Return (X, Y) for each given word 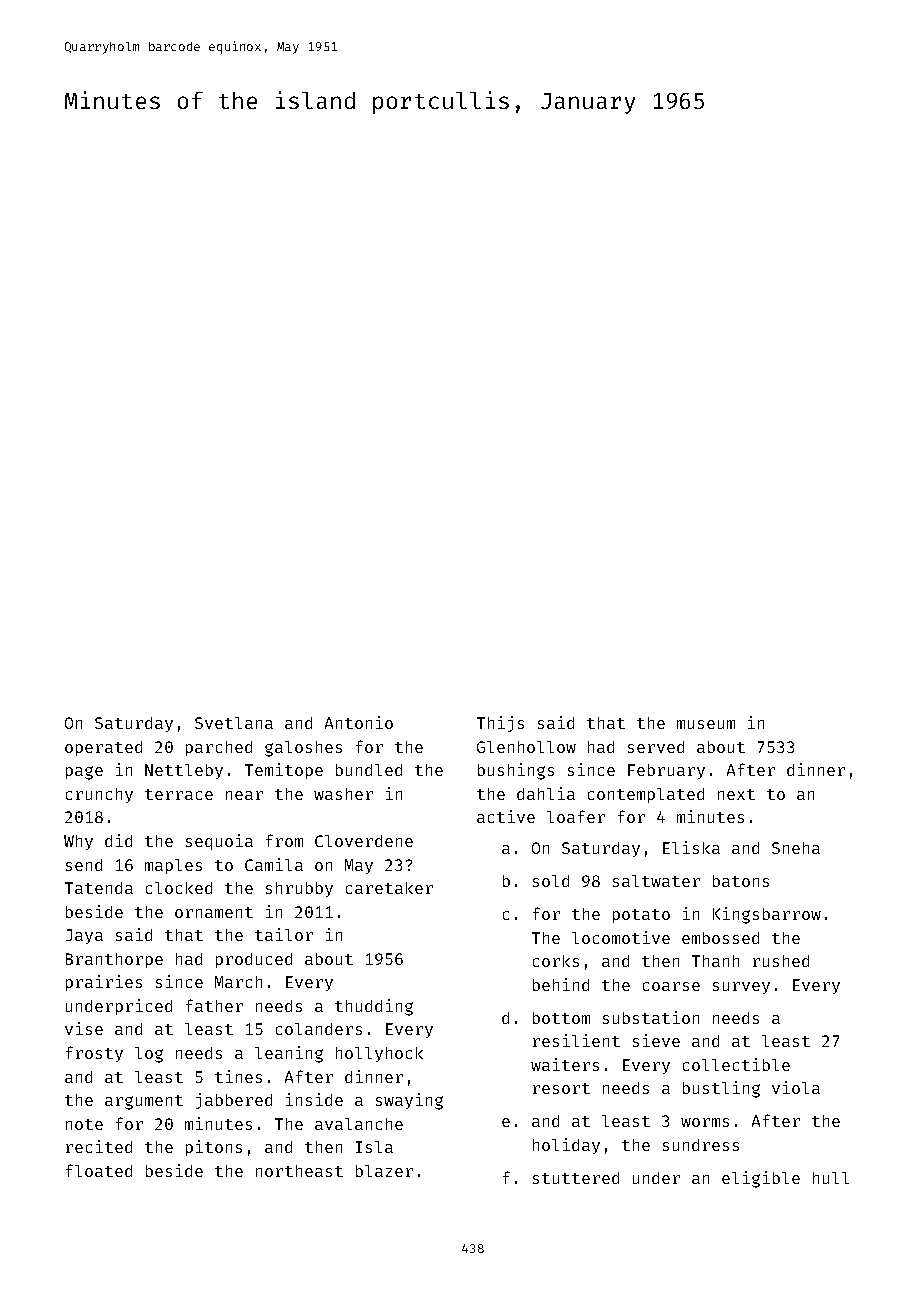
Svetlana (234, 723)
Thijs (500, 724)
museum (706, 724)
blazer (384, 1171)
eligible (761, 1179)
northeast (299, 1171)
